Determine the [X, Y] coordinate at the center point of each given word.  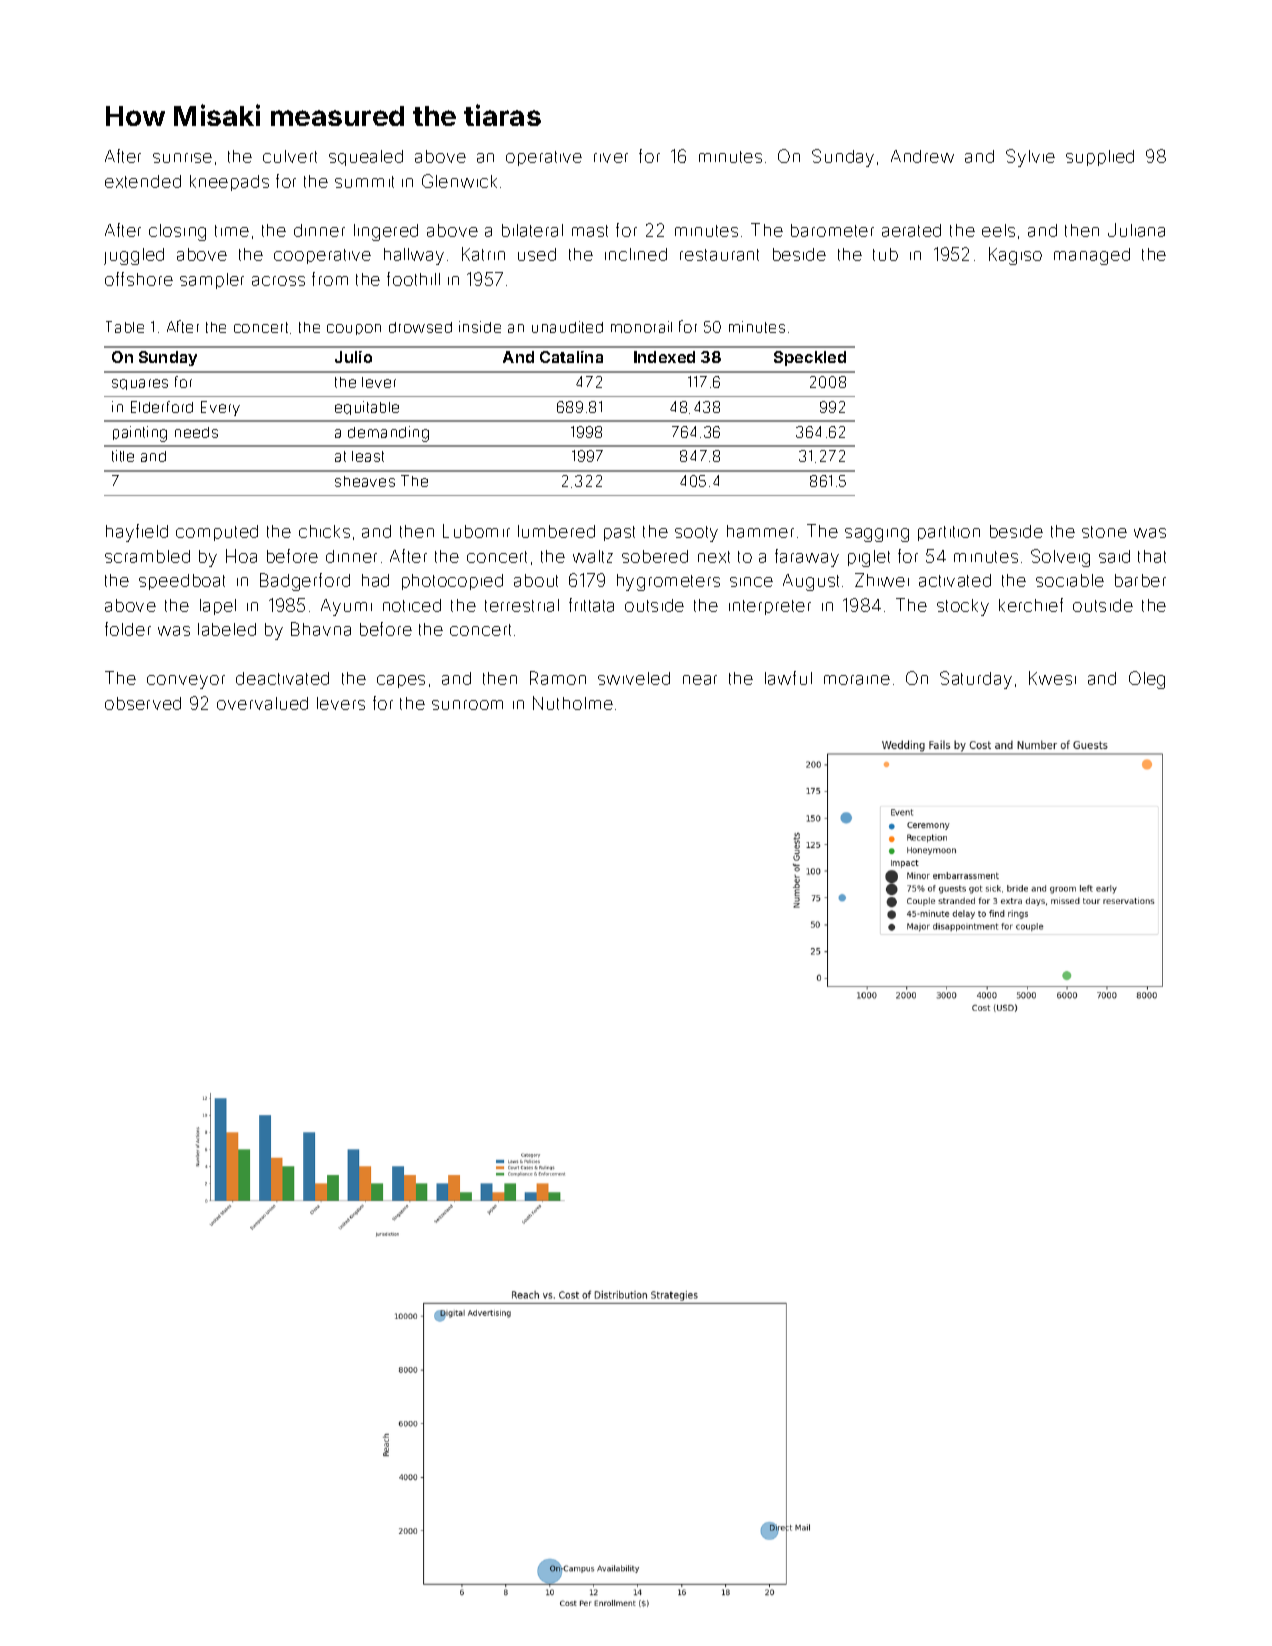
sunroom [467, 705]
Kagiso [1015, 256]
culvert [290, 156]
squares [140, 384]
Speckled [810, 358]
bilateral [532, 230]
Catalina [571, 357]
